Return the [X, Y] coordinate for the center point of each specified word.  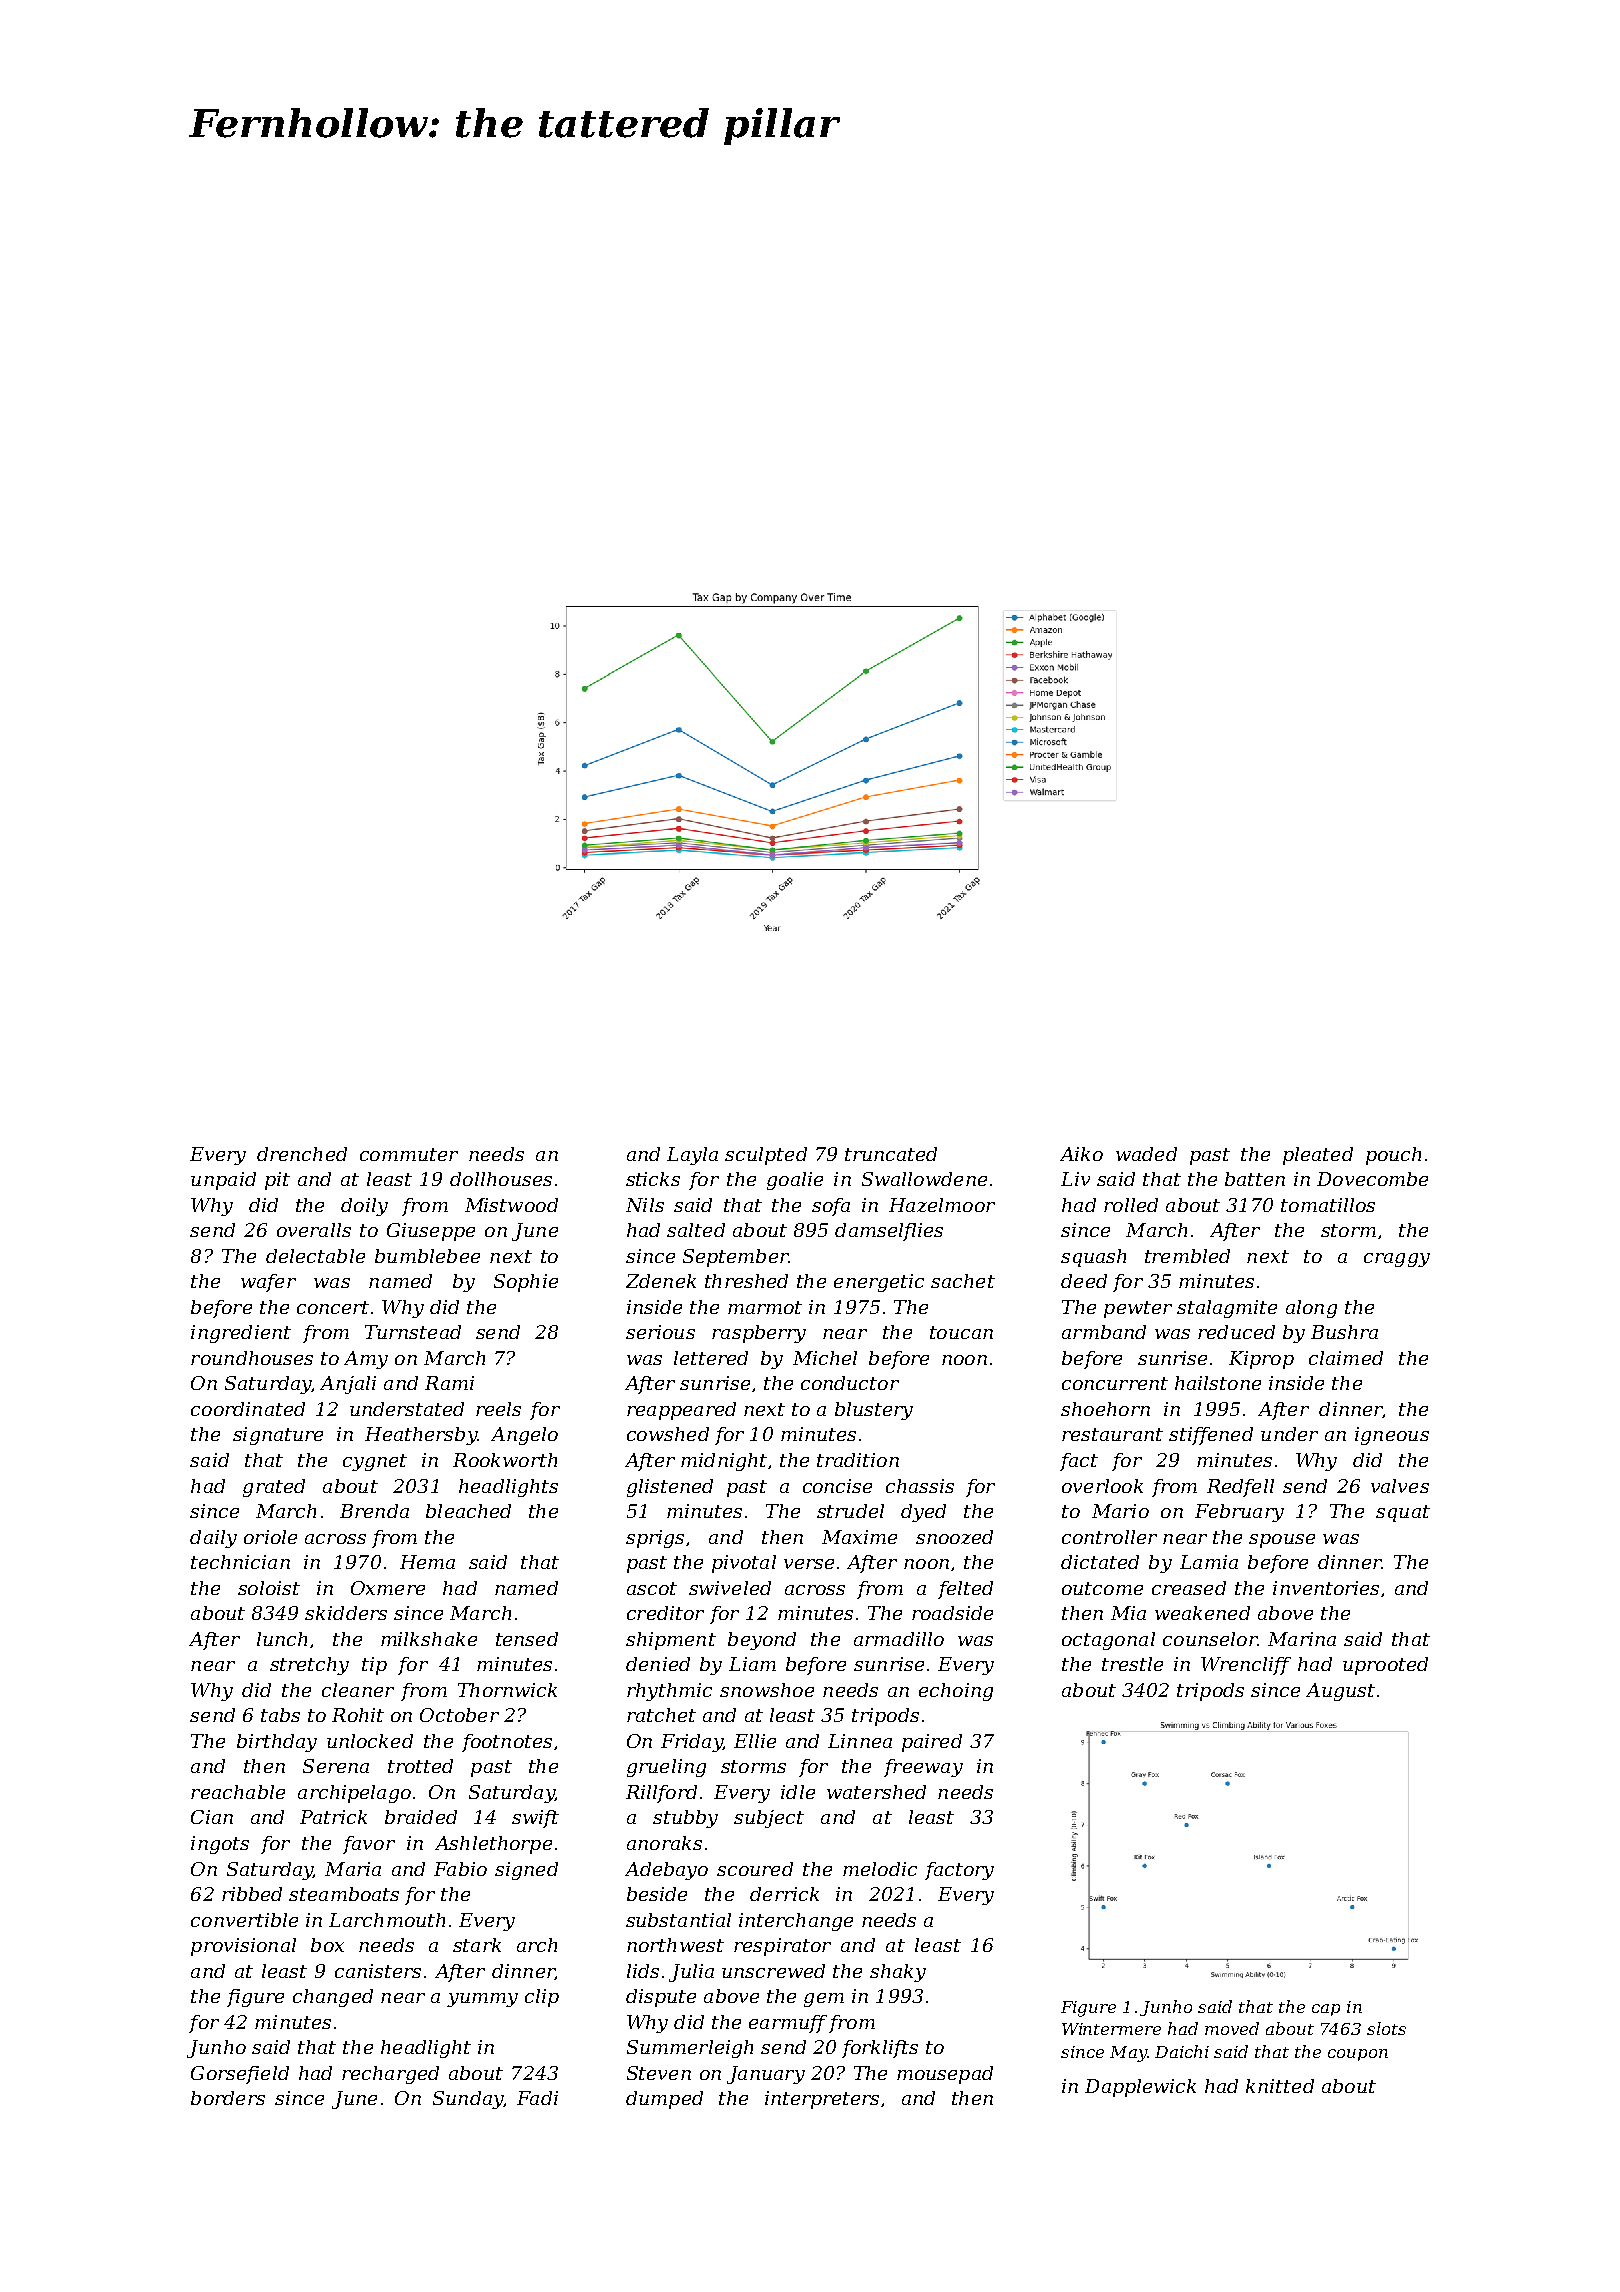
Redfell [1240, 1488]
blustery [874, 1411]
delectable [315, 1256]
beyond [762, 1641]
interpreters [822, 2100]
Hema [427, 1562]
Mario [1120, 1511]
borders [228, 2098]
